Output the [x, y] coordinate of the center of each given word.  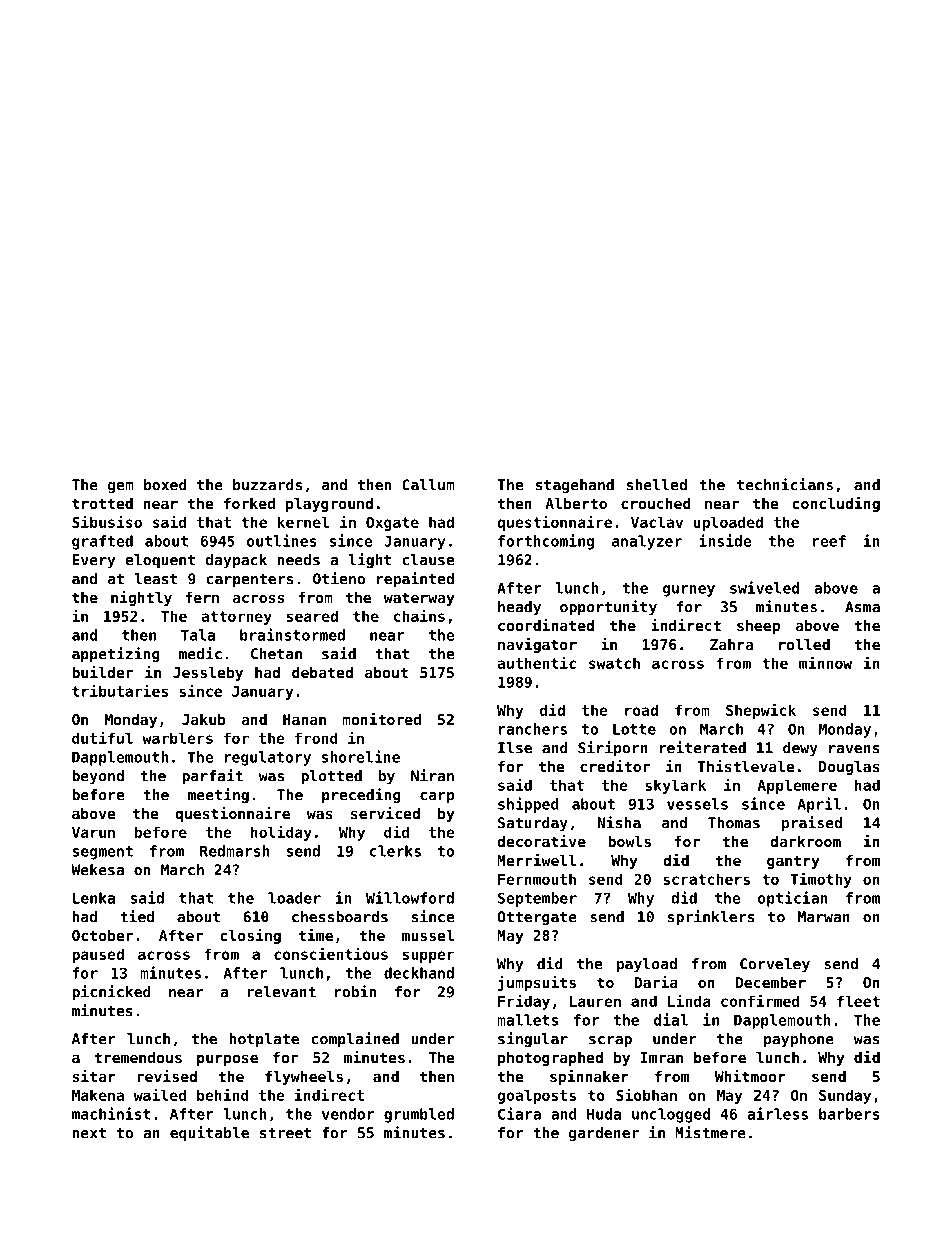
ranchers [533, 729]
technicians [785, 484]
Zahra [731, 644]
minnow [825, 662]
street [285, 1133]
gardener [604, 1134]
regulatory [268, 758]
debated [322, 672]
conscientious [331, 953]
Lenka [94, 898]
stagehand [575, 486]
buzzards [267, 485]
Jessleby [208, 674]
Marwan [824, 917]
